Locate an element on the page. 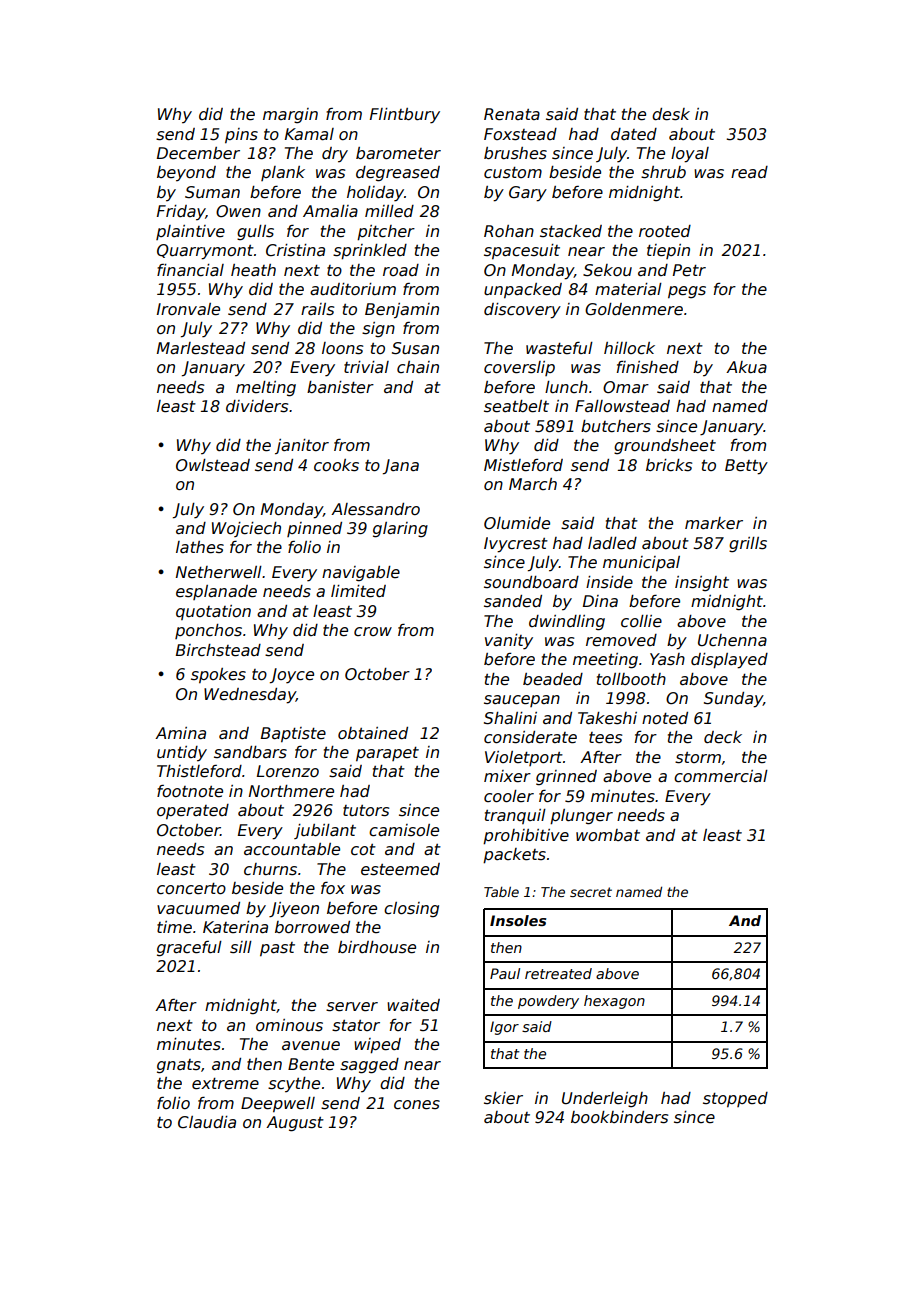 Image resolution: width=924 pixels, height=1311 pixels. lathes is located at coordinates (200, 547).
